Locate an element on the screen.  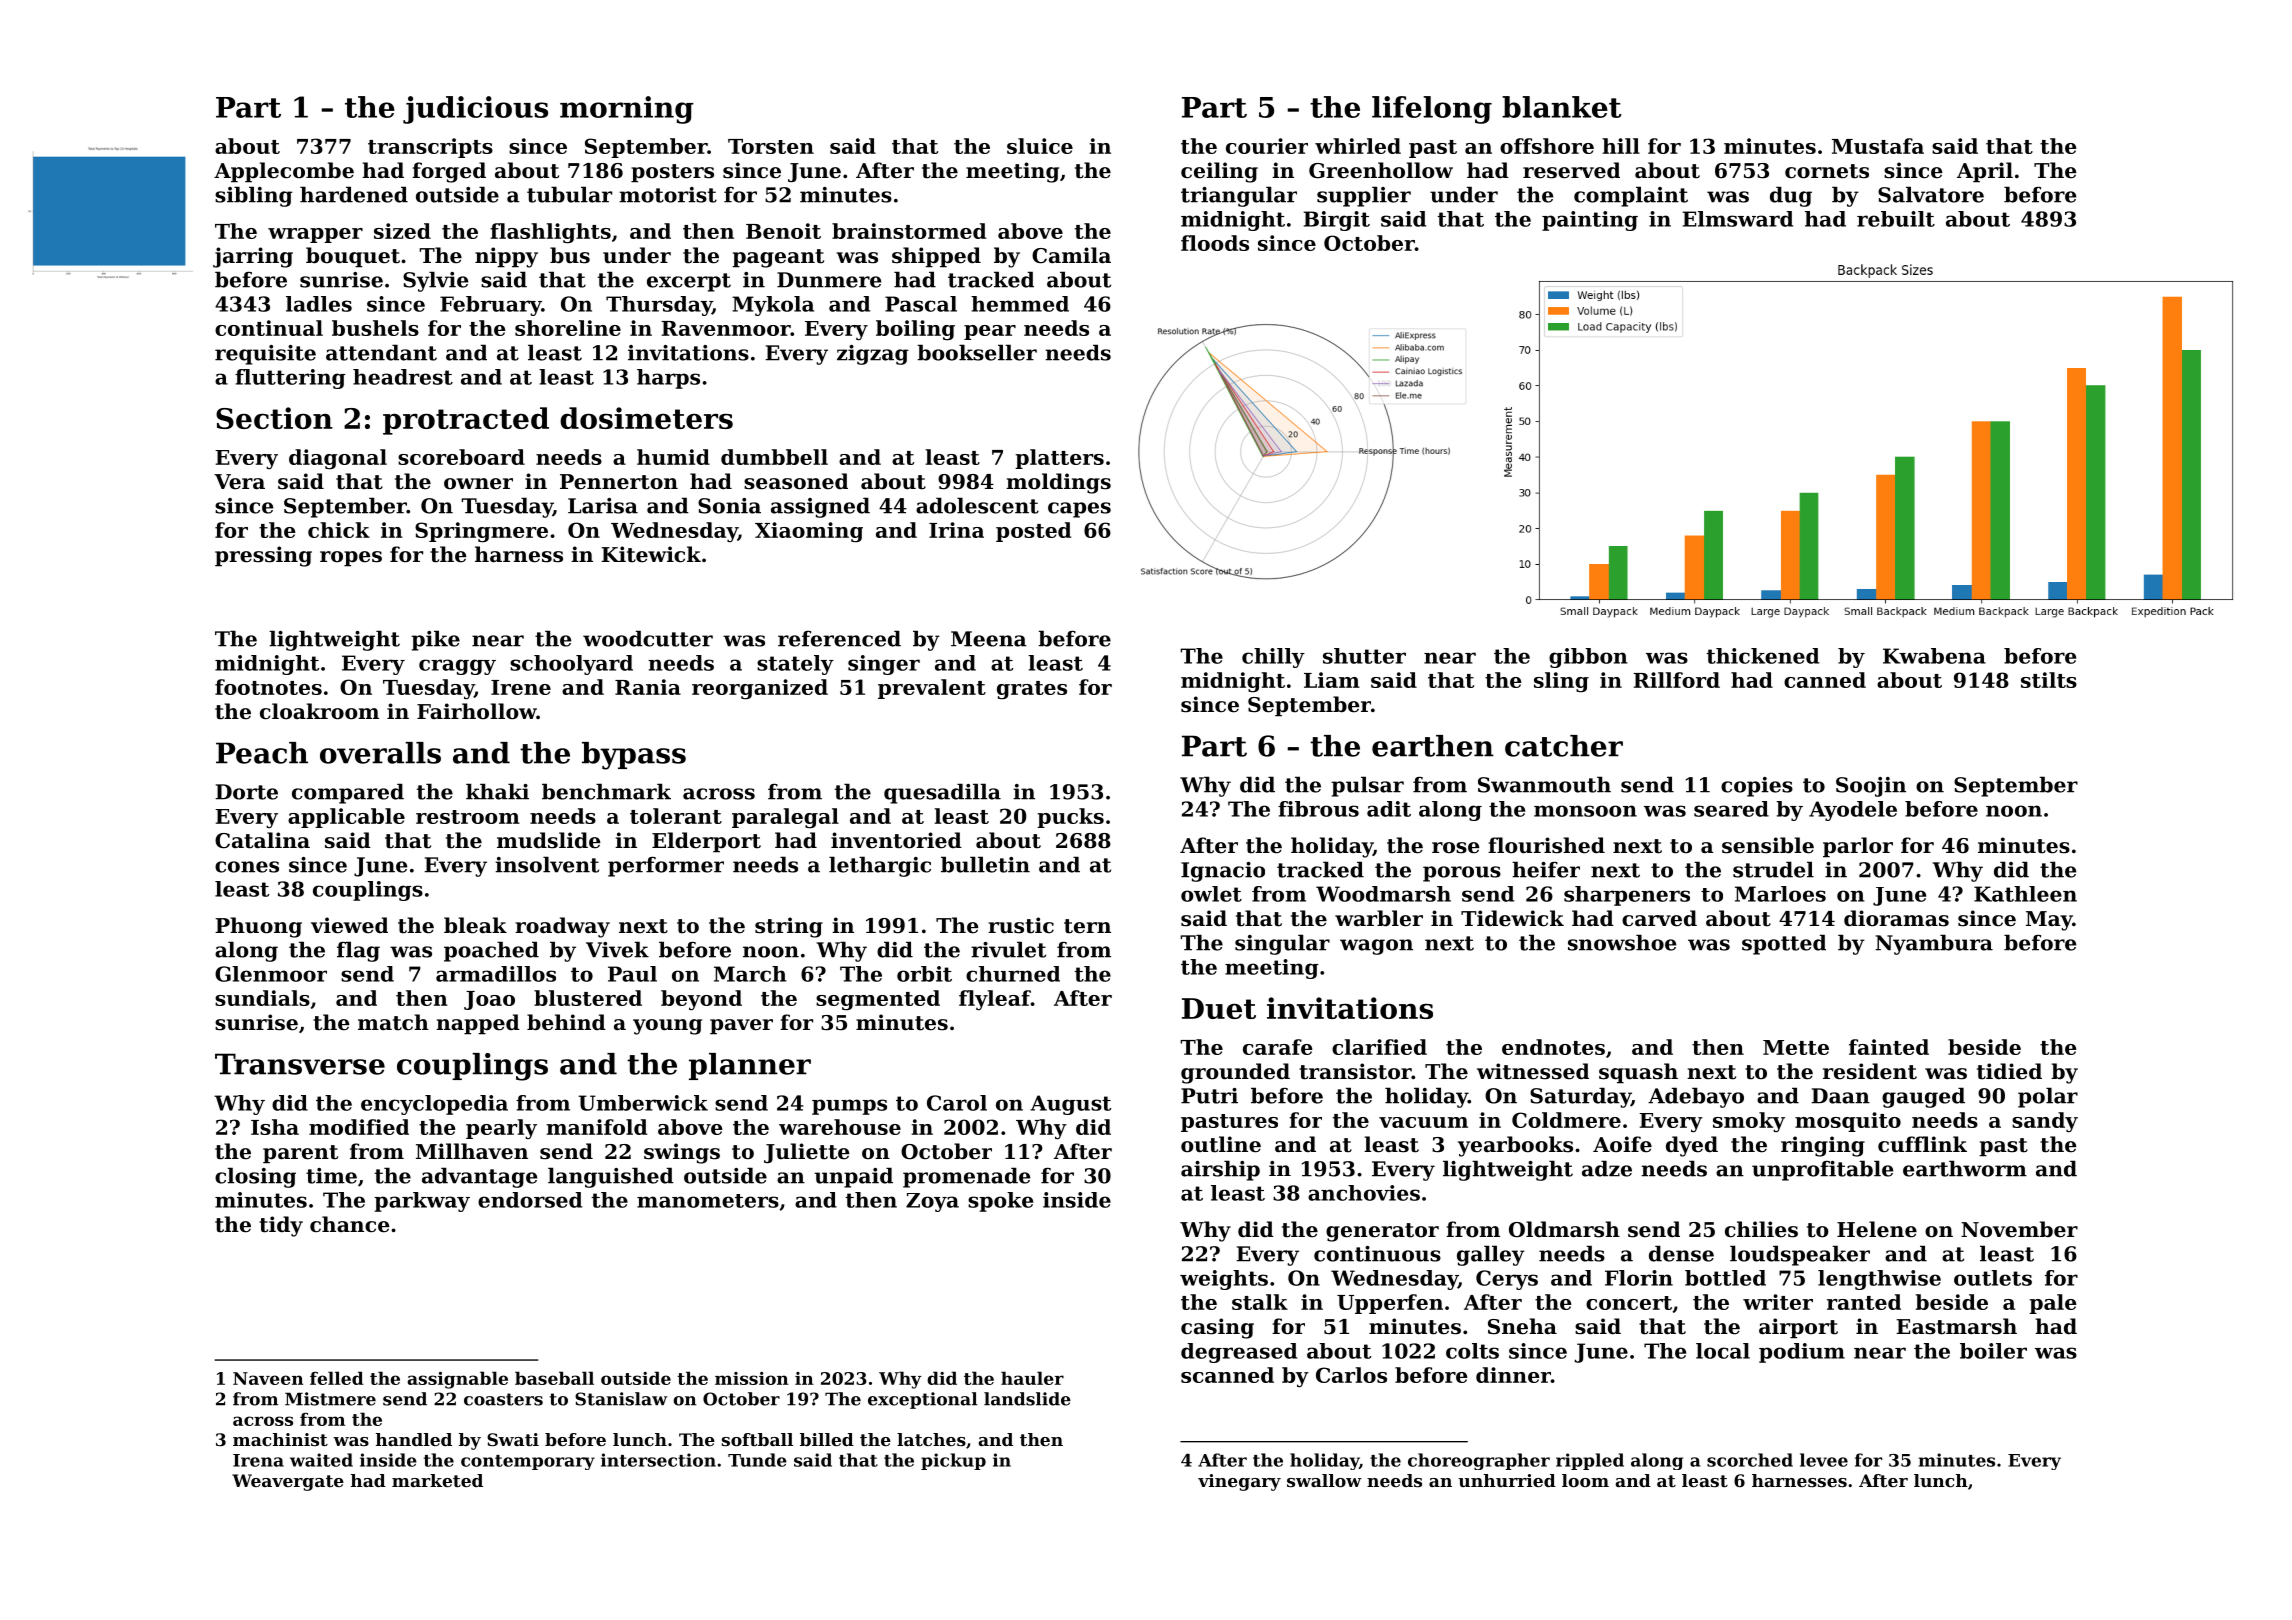
dioramas is located at coordinates (1896, 918).
